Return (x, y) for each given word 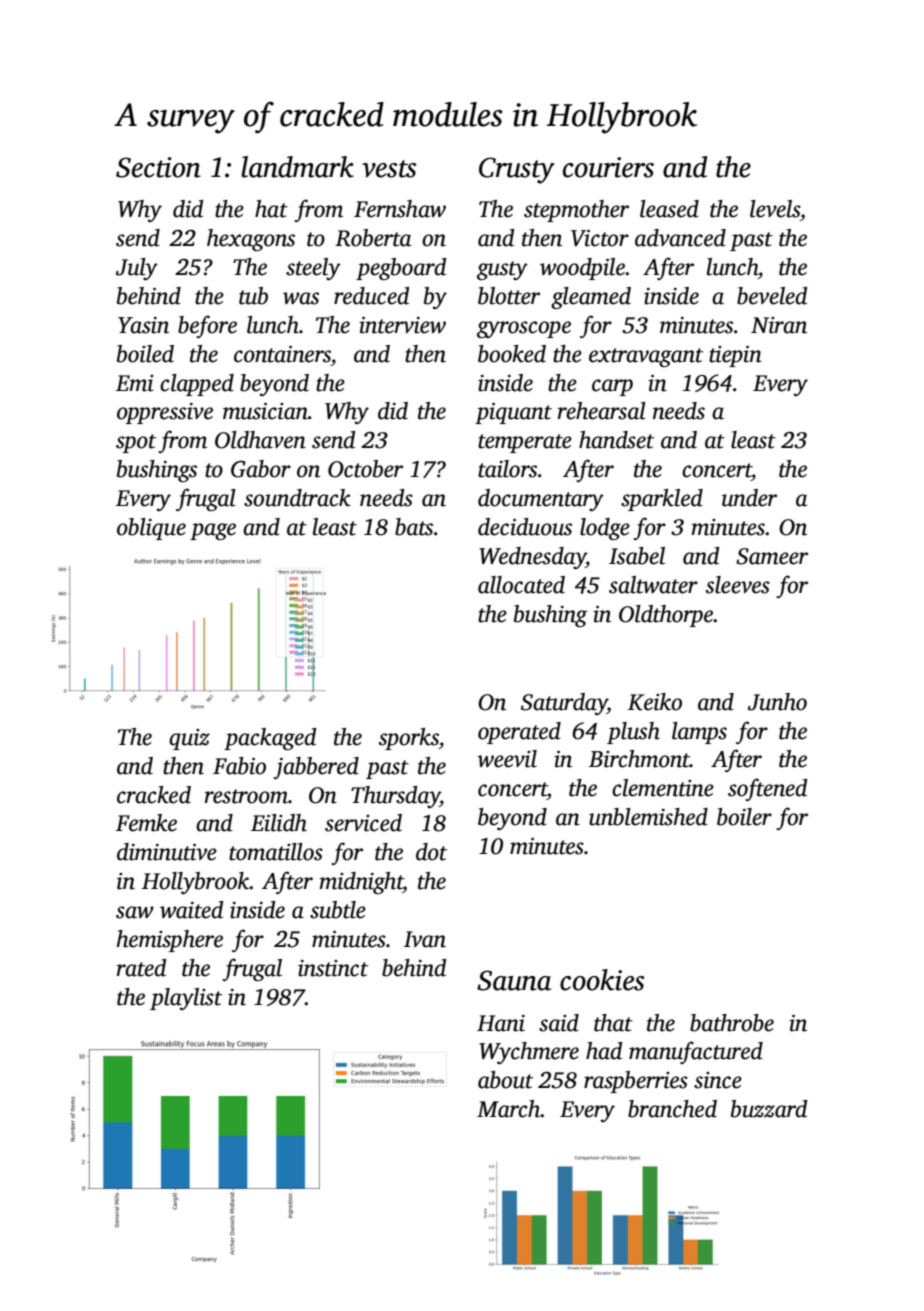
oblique (151, 529)
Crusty (517, 170)
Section (158, 167)
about (505, 1080)
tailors (507, 469)
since (718, 1080)
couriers (608, 167)
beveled (772, 296)
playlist (186, 999)
